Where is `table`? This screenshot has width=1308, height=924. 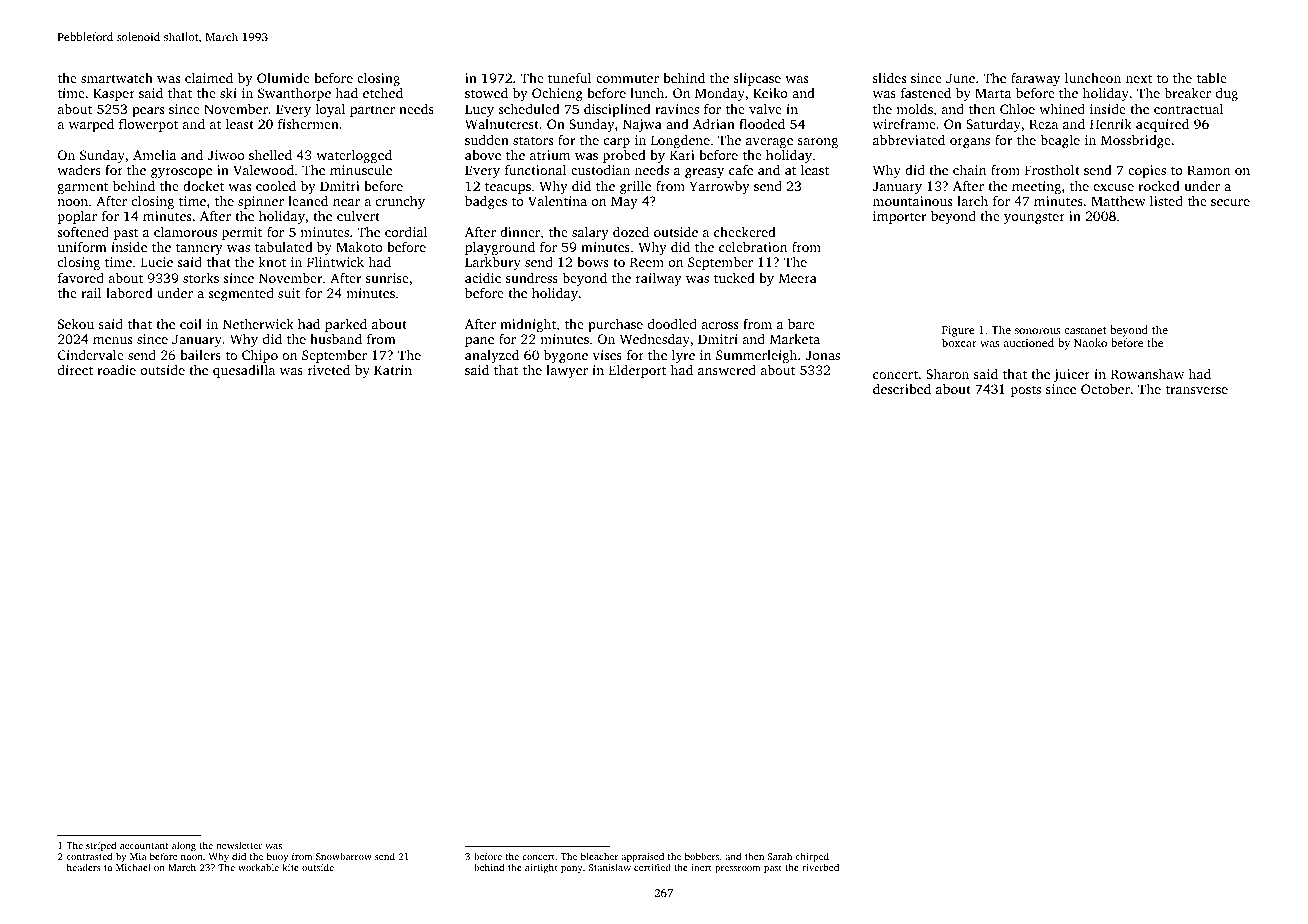
table is located at coordinates (1212, 78).
